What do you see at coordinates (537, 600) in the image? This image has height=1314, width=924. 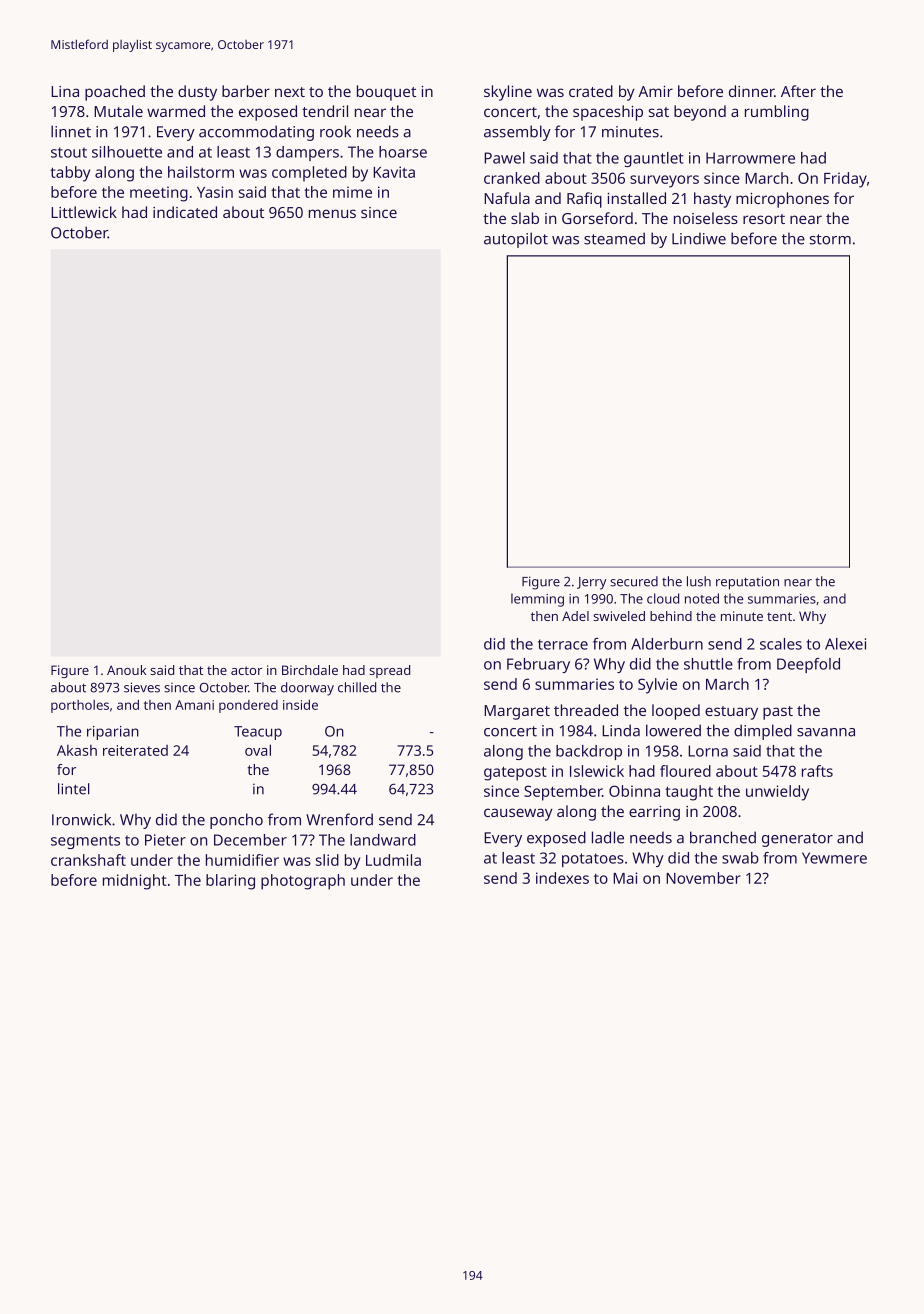 I see `lemming` at bounding box center [537, 600].
